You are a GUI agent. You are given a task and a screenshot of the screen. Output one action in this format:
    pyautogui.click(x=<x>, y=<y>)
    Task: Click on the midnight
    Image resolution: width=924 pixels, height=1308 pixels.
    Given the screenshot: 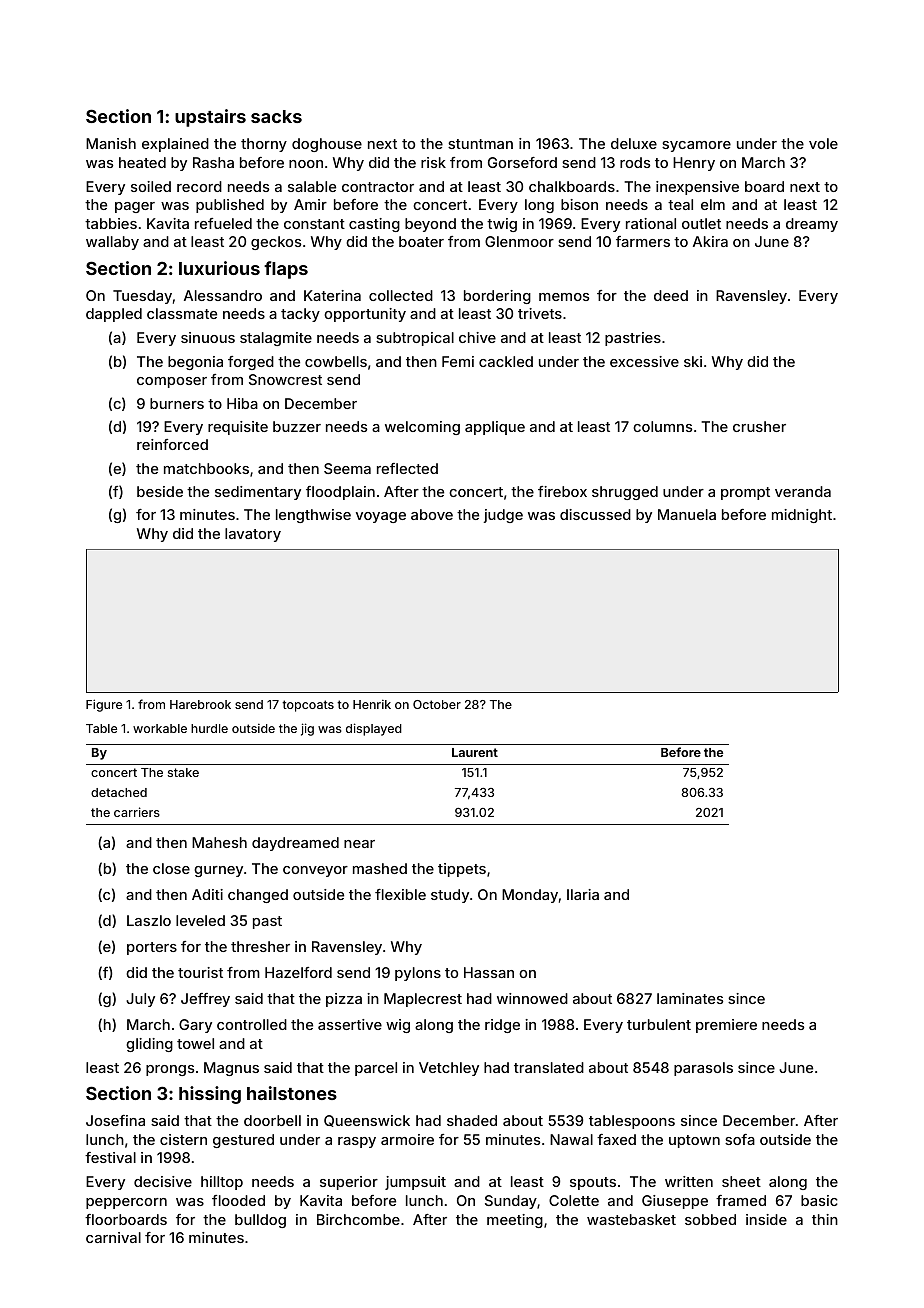 What is the action you would take?
    pyautogui.click(x=802, y=516)
